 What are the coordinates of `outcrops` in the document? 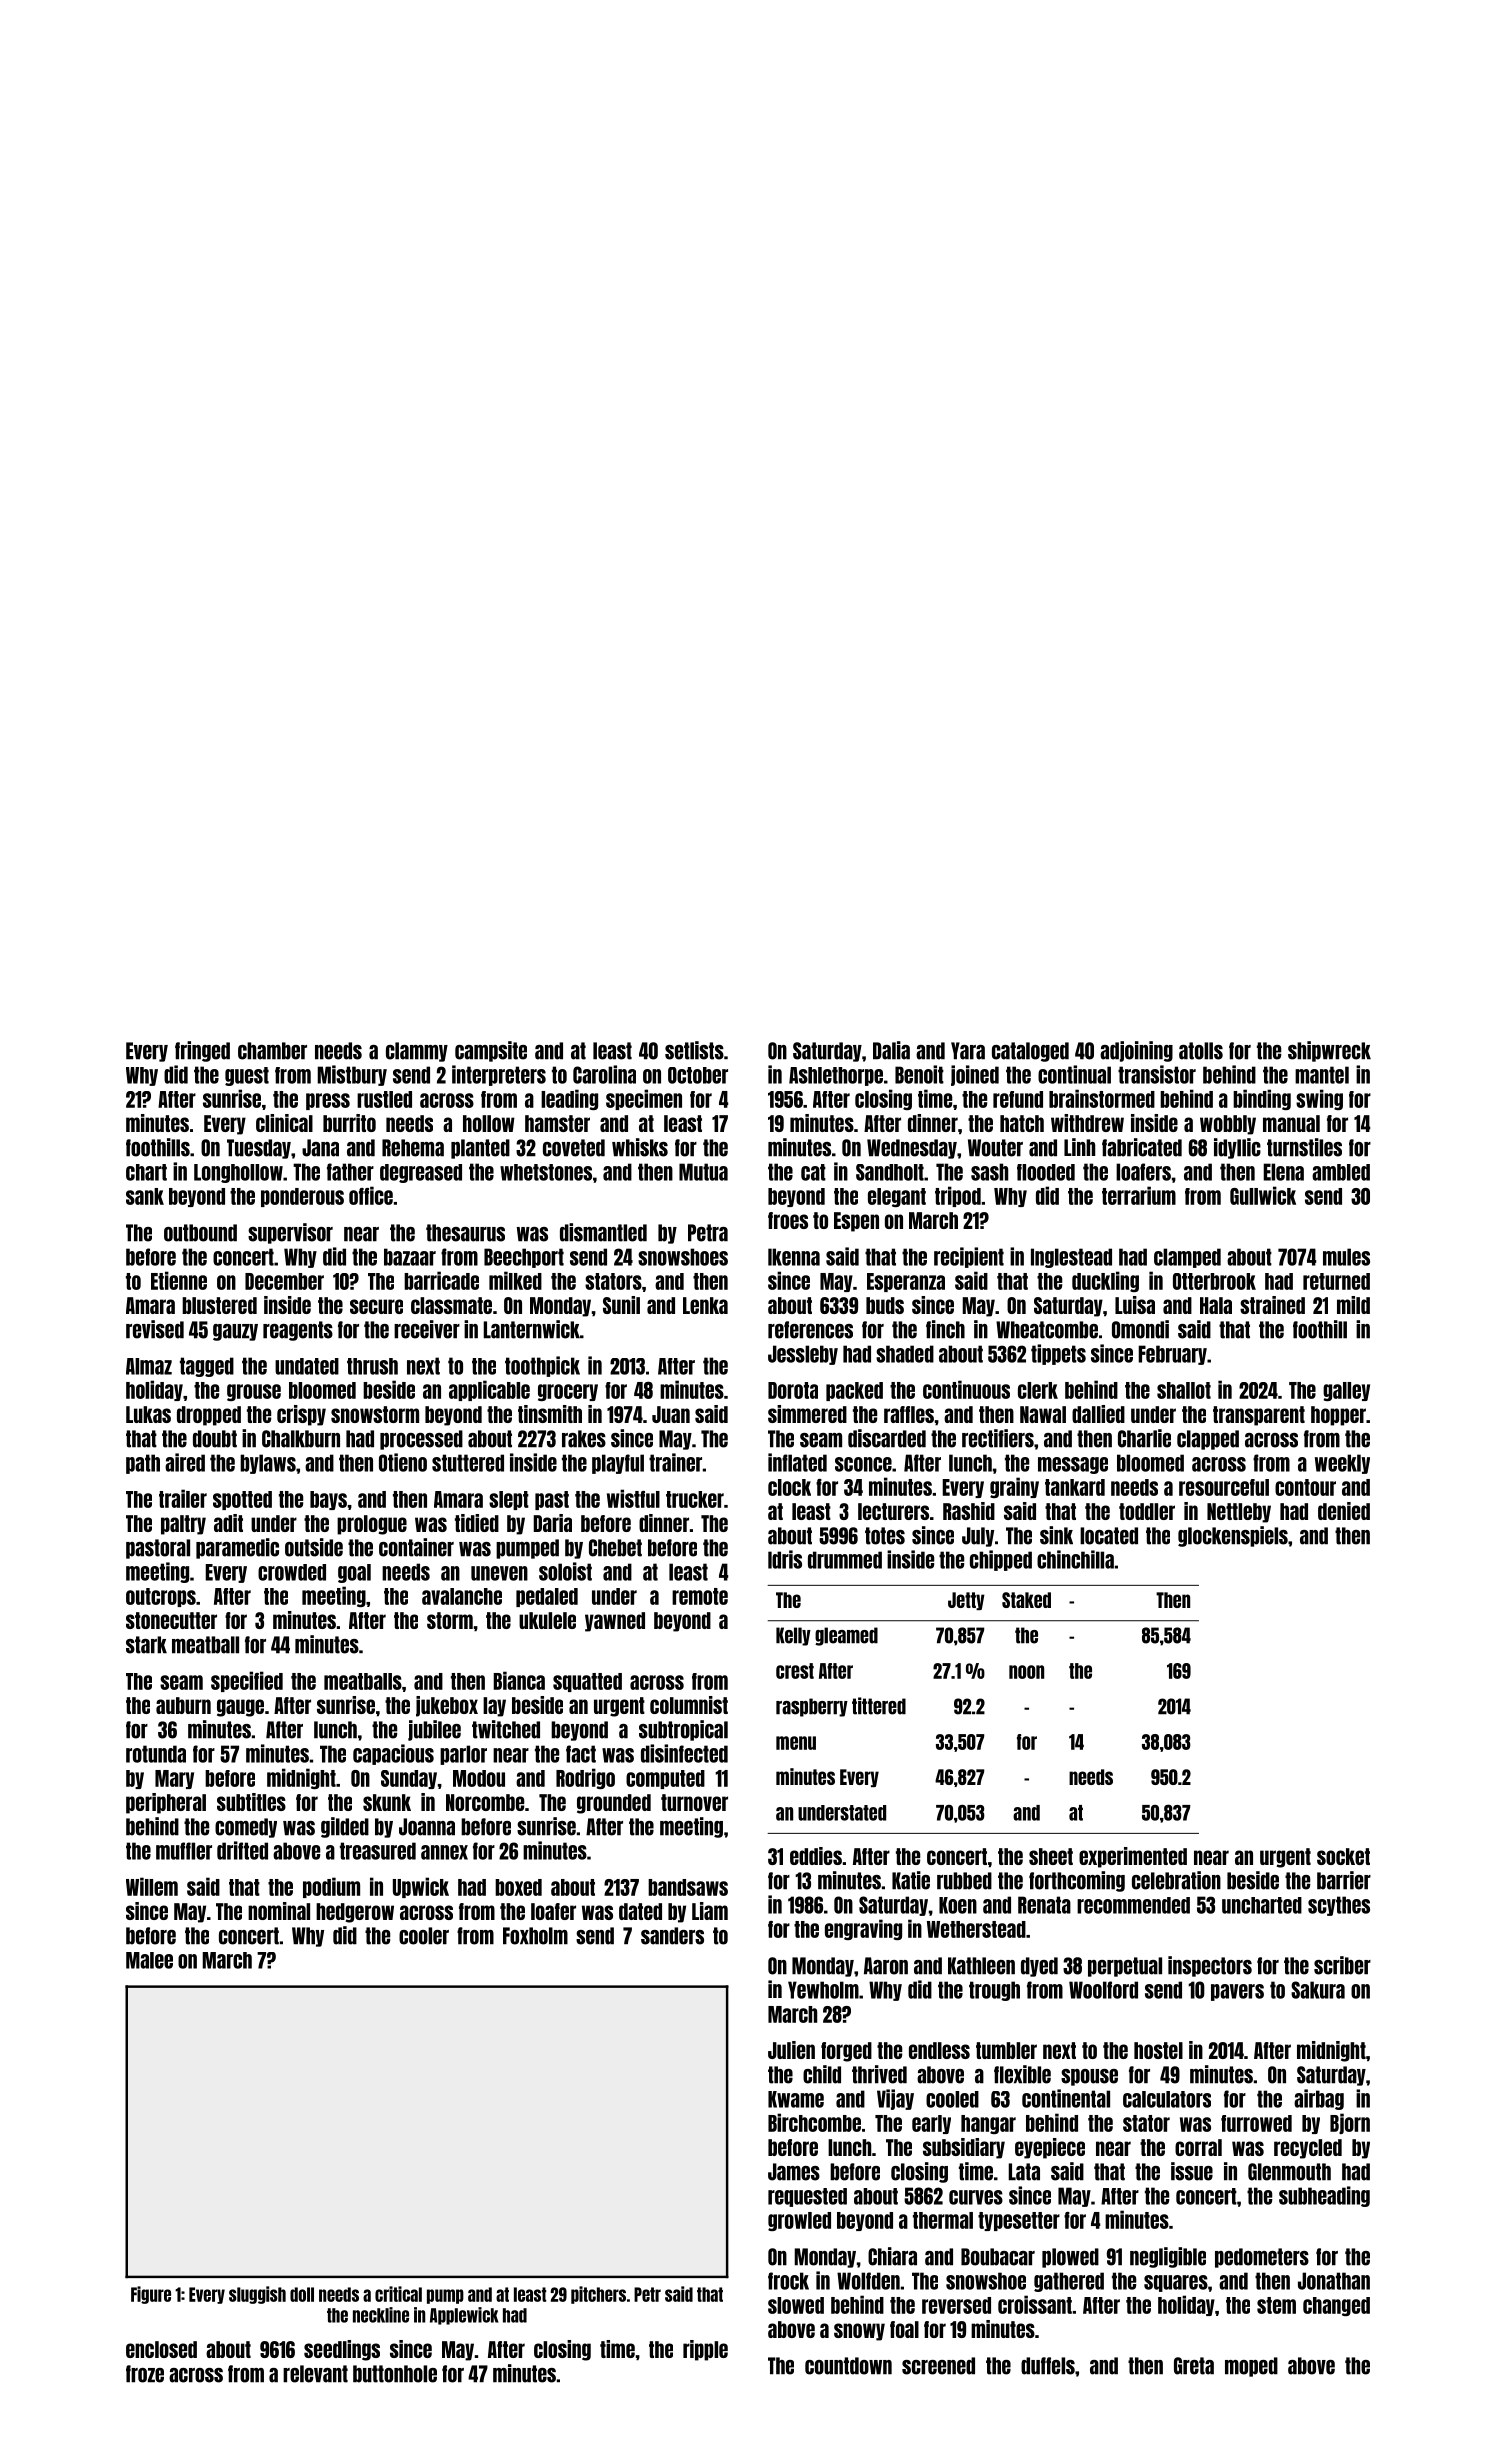 It's located at (161, 1597).
